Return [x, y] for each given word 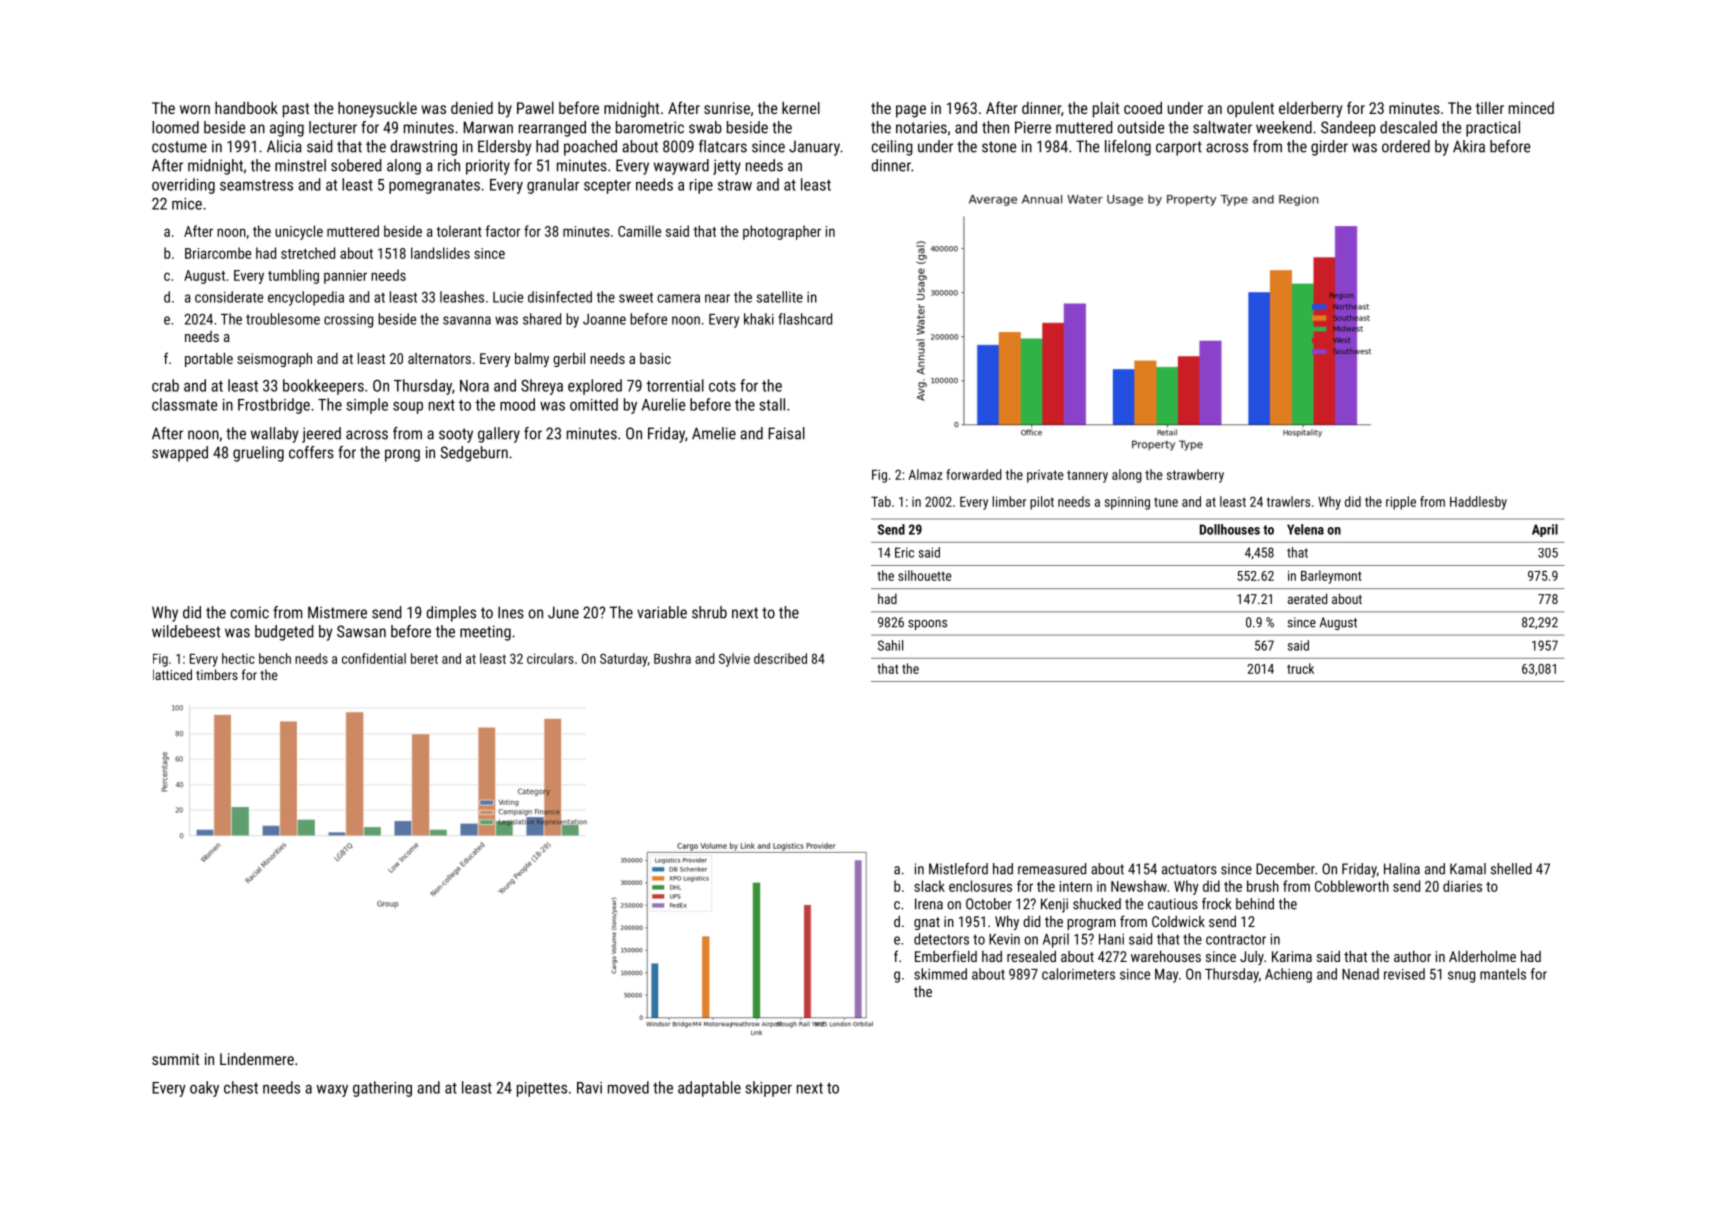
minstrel [300, 165]
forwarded [974, 474]
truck [1300, 668]
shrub [709, 612]
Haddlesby [1478, 503]
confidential [374, 658]
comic [250, 612]
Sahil [890, 645]
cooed [1143, 108]
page [911, 111]
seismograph [274, 359]
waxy [332, 1091]
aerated [1307, 598]
